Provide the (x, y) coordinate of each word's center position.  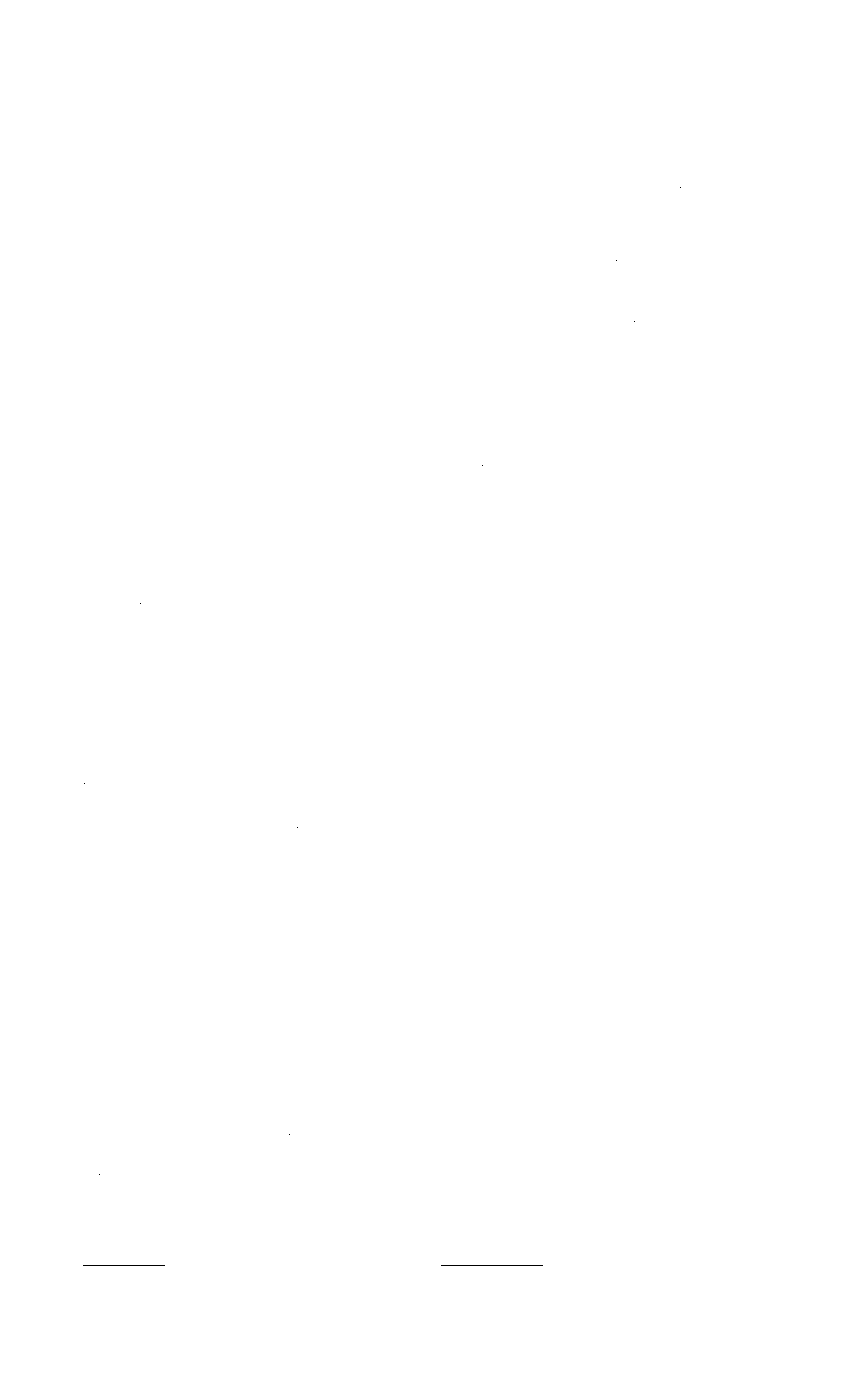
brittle (96, 968)
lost (201, 77)
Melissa (576, 918)
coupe (376, 970)
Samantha (108, 856)
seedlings (217, 468)
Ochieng (315, 579)
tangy (665, 920)
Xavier (456, 202)
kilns (354, 843)
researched (706, 235)
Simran (699, 50)
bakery (699, 480)
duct (361, 50)
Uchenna (139, 631)
